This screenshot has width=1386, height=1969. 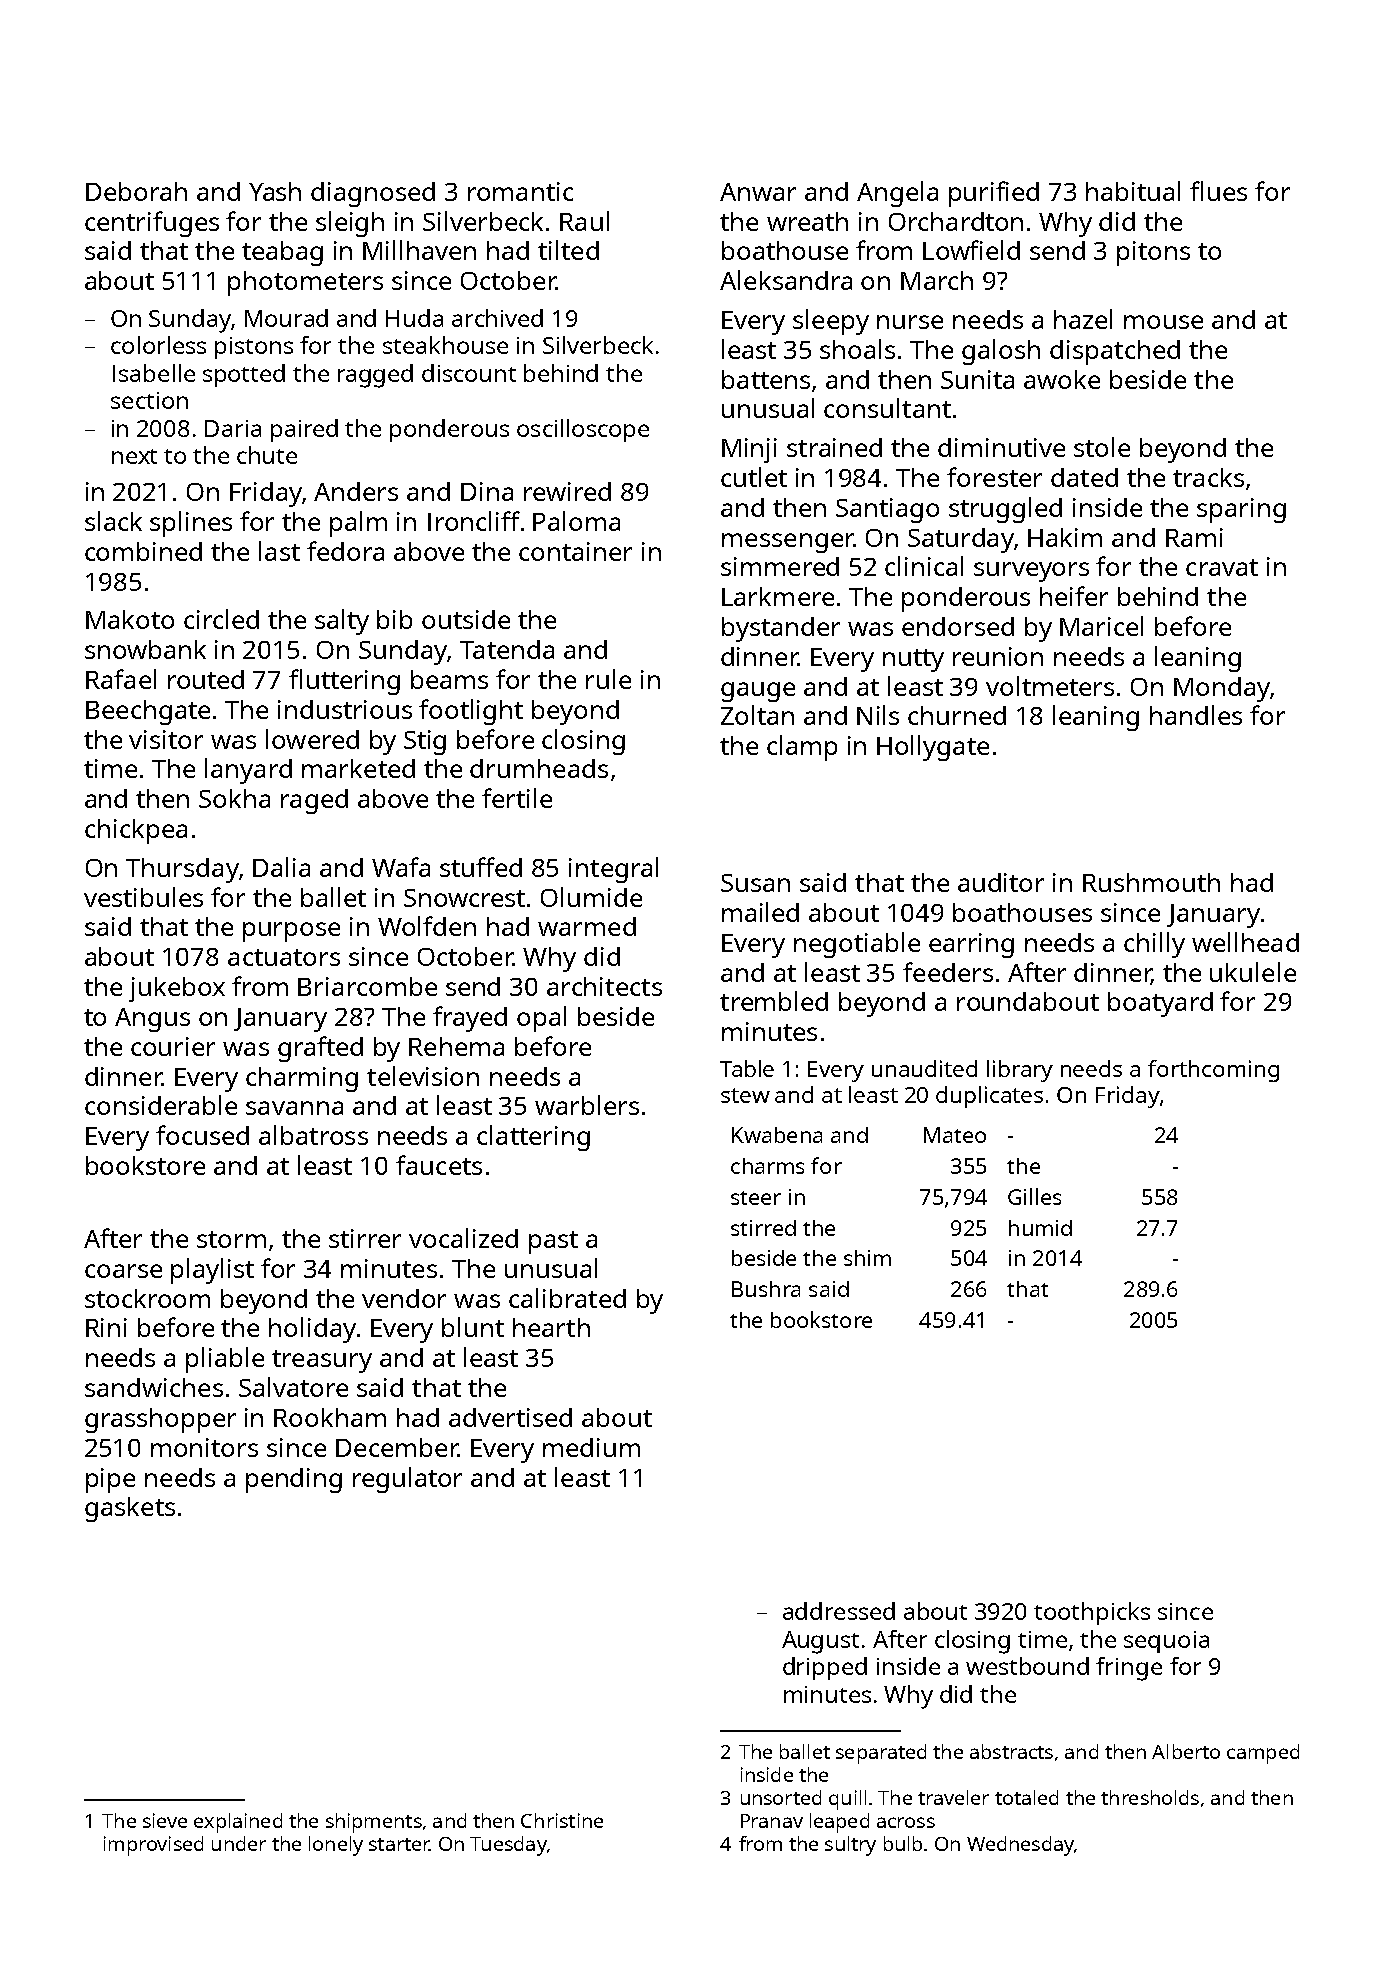 What do you see at coordinates (758, 192) in the screenshot?
I see `Anwar` at bounding box center [758, 192].
